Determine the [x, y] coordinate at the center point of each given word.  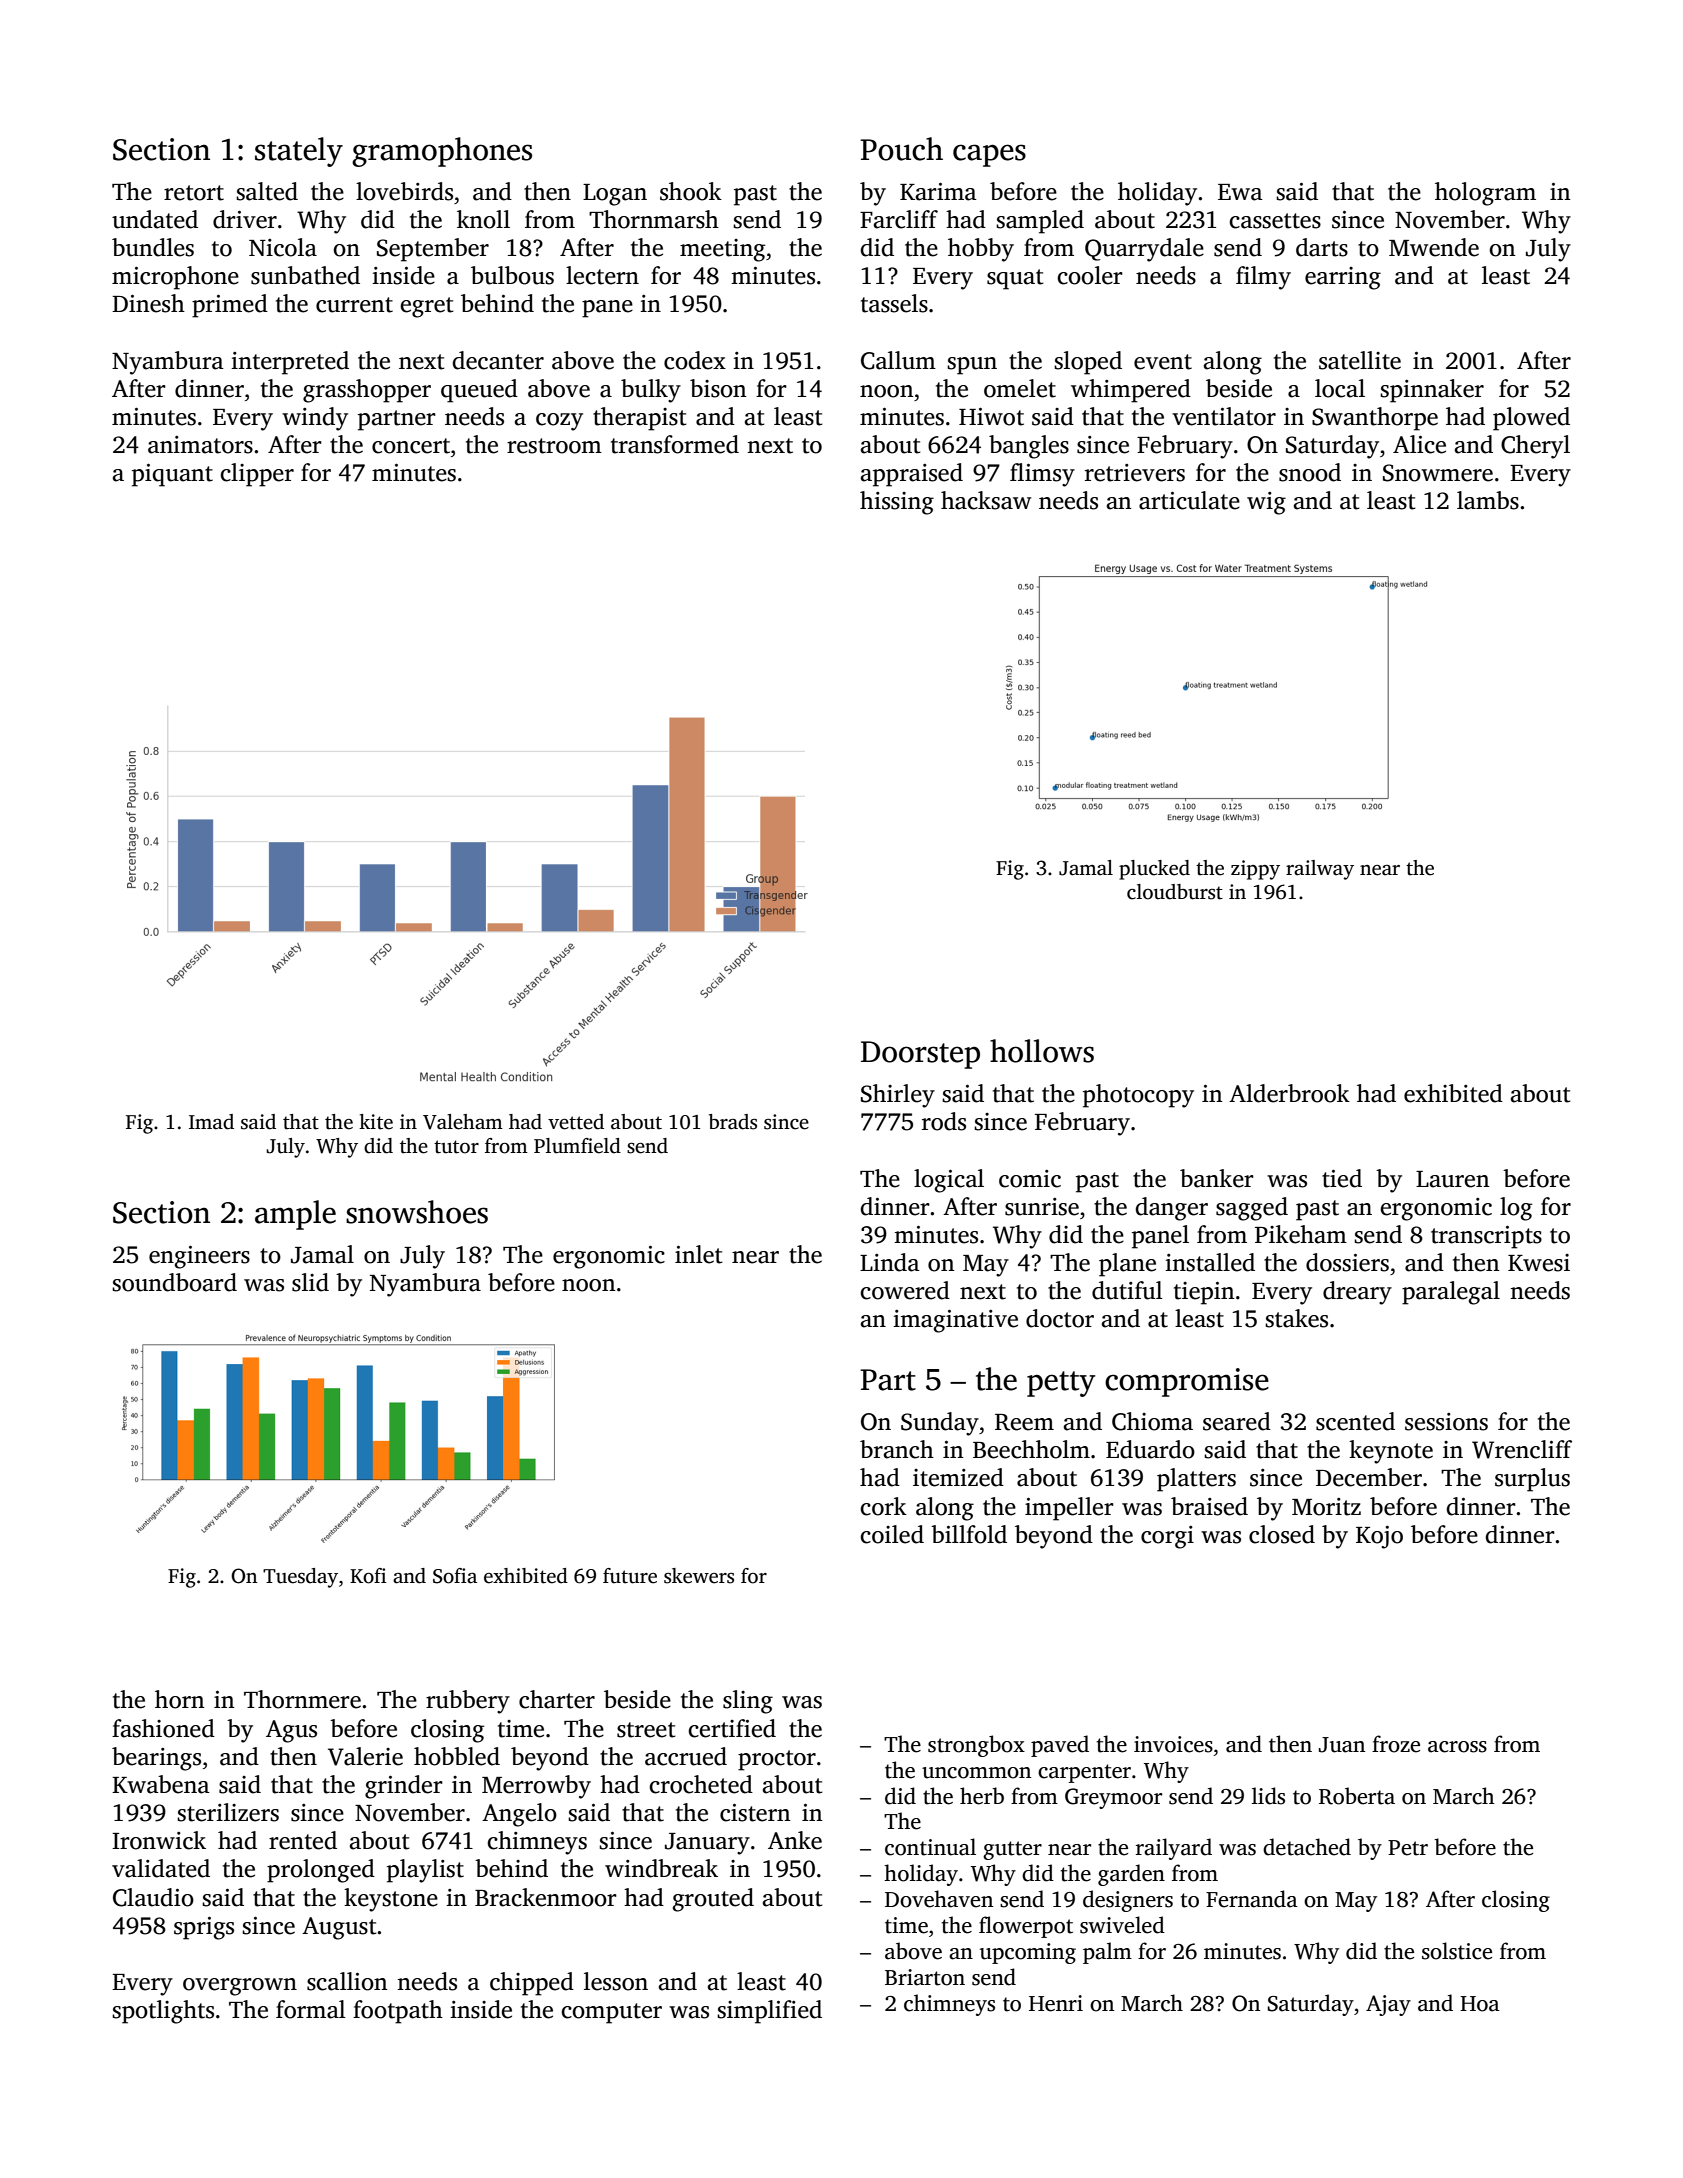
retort [194, 193]
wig [1266, 503]
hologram [1485, 194]
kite [376, 1122]
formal [311, 2009]
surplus [1532, 1480]
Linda [890, 1262]
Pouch [901, 149]
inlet [699, 1254]
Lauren [1453, 1179]
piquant [172, 475]
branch [897, 1449]
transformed [675, 444]
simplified [769, 2012]
